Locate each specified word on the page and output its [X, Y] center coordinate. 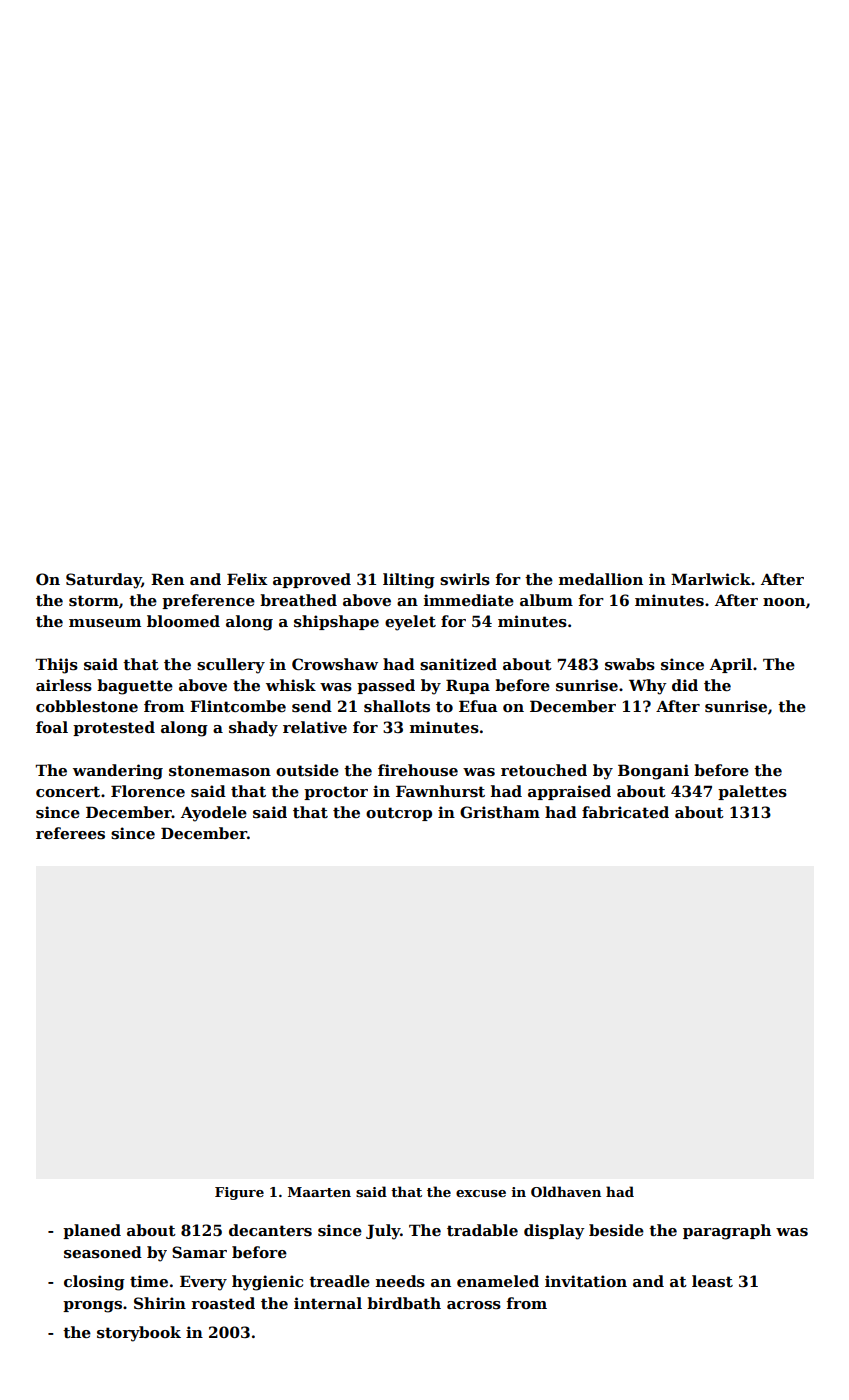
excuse [481, 1193]
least [712, 1281]
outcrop [399, 814]
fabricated [625, 812]
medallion [601, 579]
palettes [752, 792]
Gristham [500, 812]
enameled [498, 1281]
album [546, 600]
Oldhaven [566, 1191]
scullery [231, 666]
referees [70, 833]
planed [92, 1231]
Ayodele [214, 814]
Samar [199, 1252]
